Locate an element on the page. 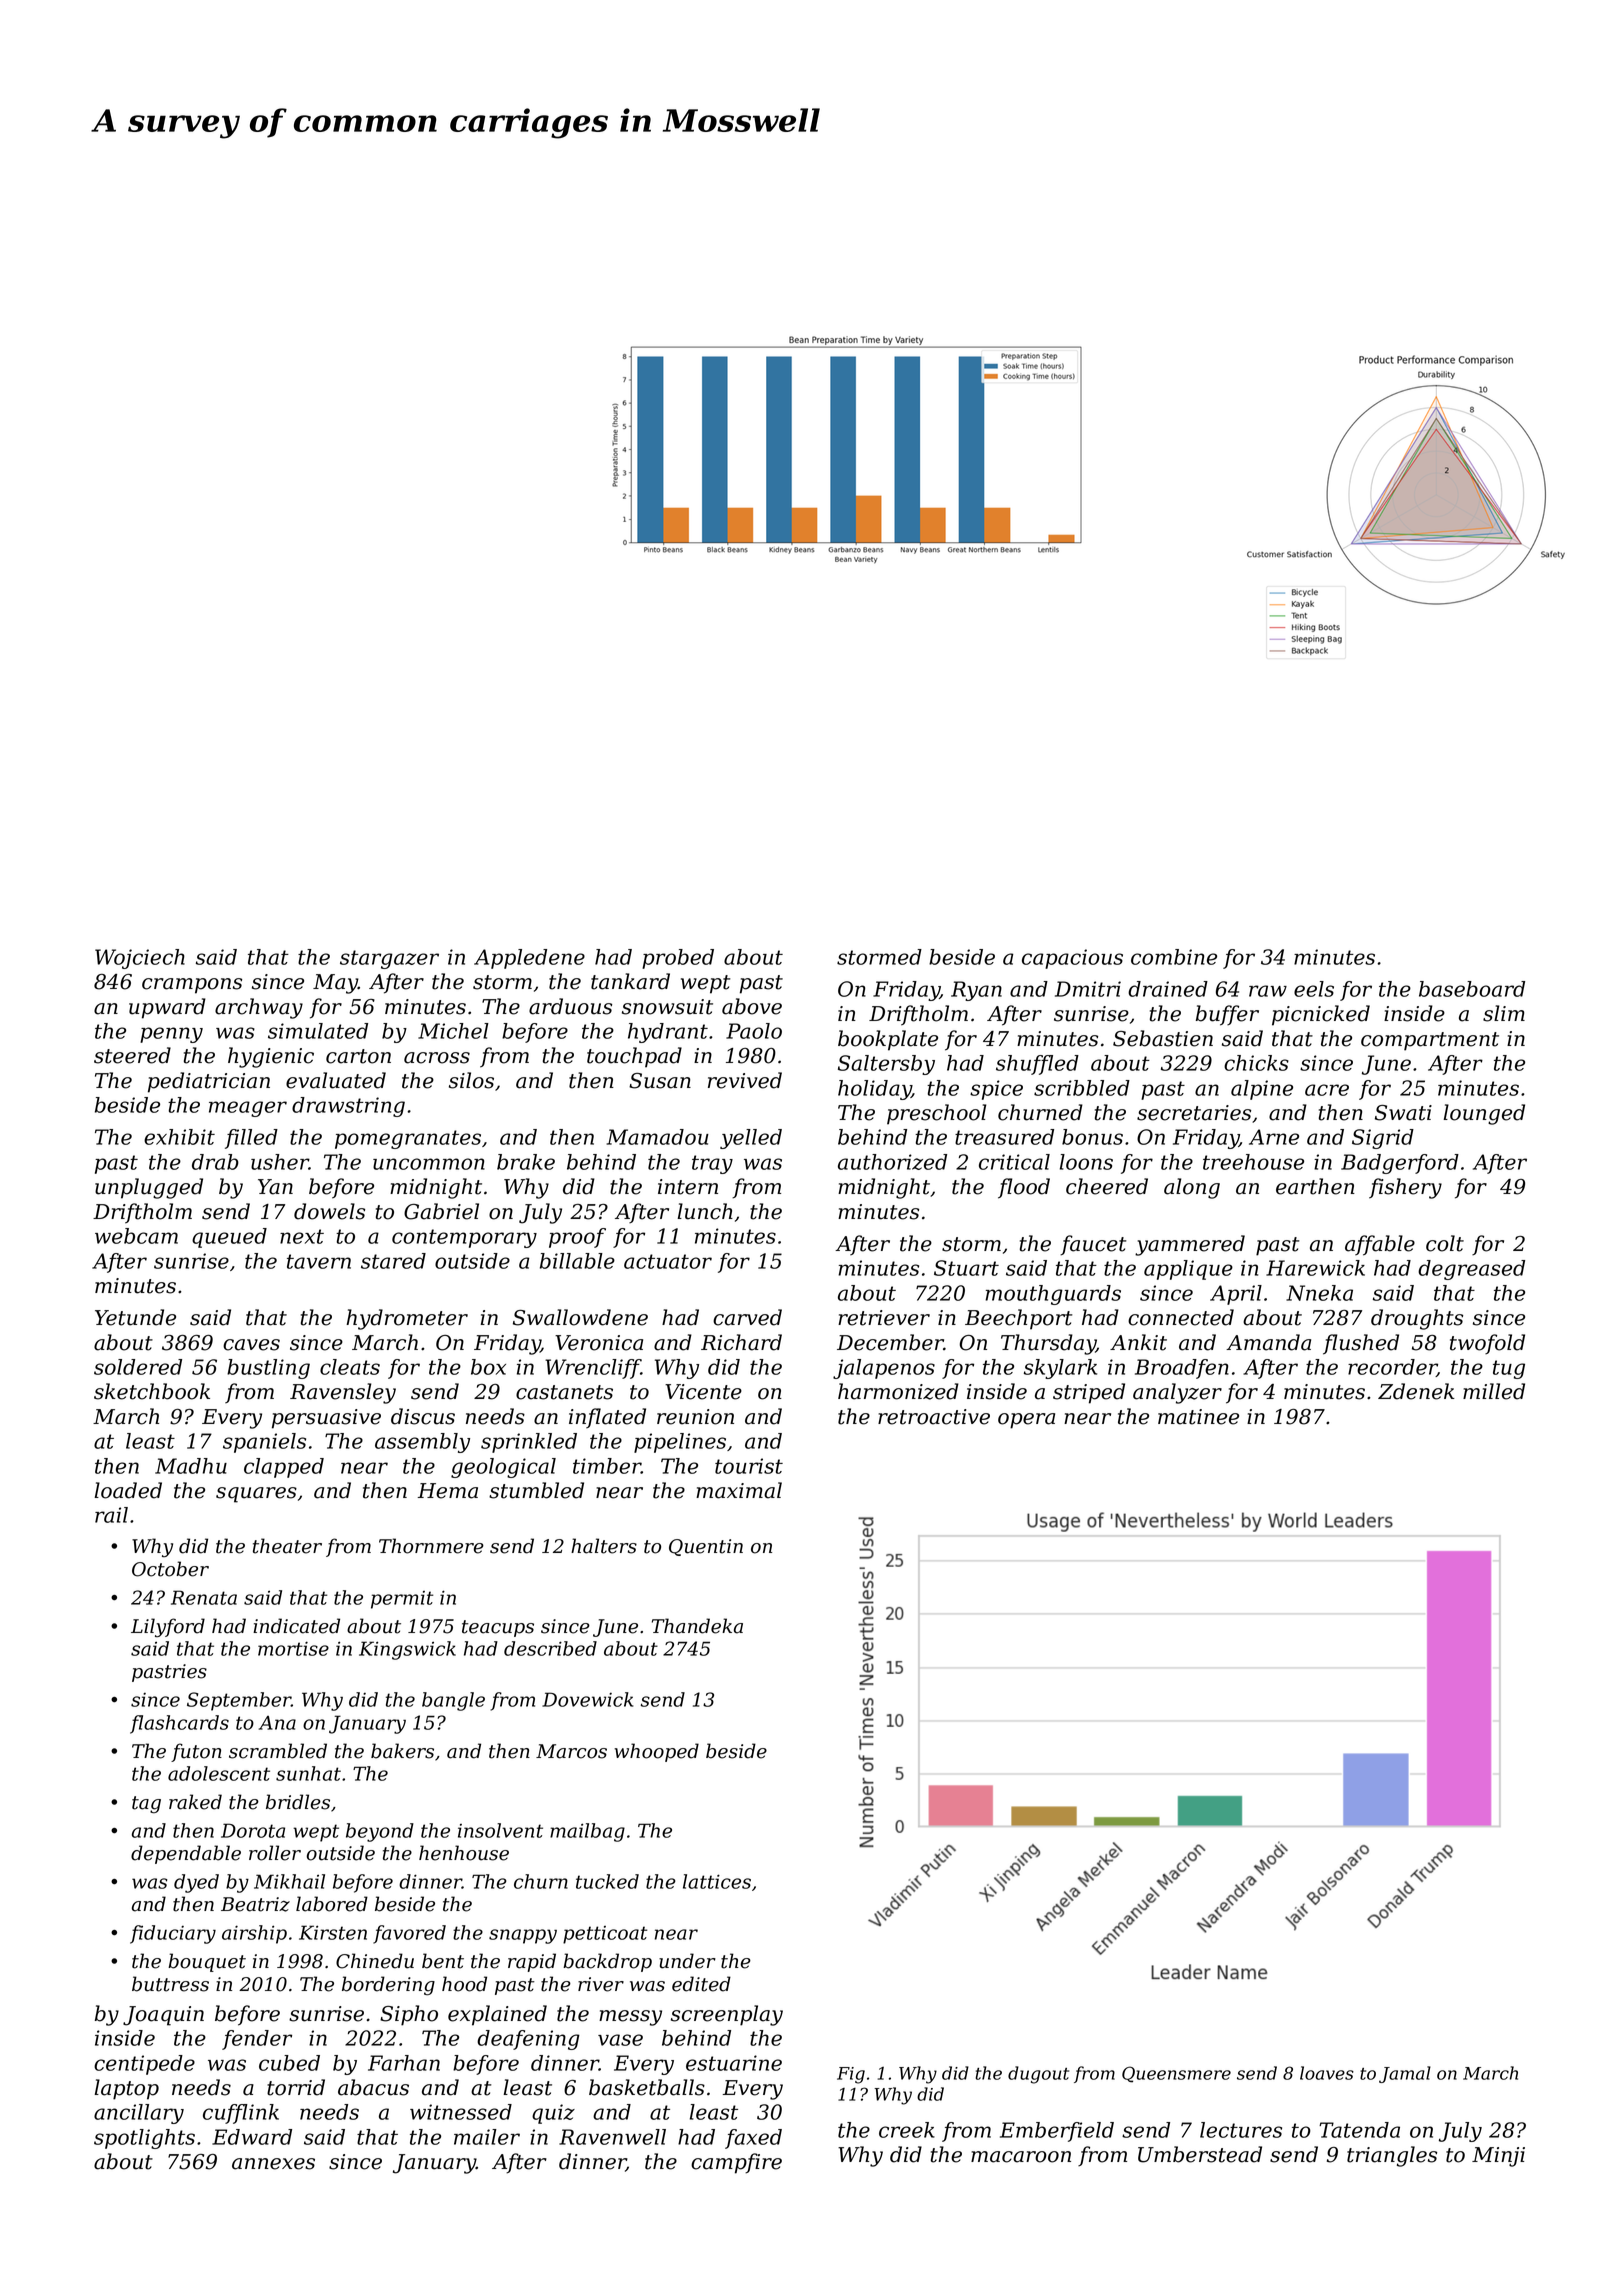 The image size is (1620, 2292). Umberstead is located at coordinates (1200, 2154).
